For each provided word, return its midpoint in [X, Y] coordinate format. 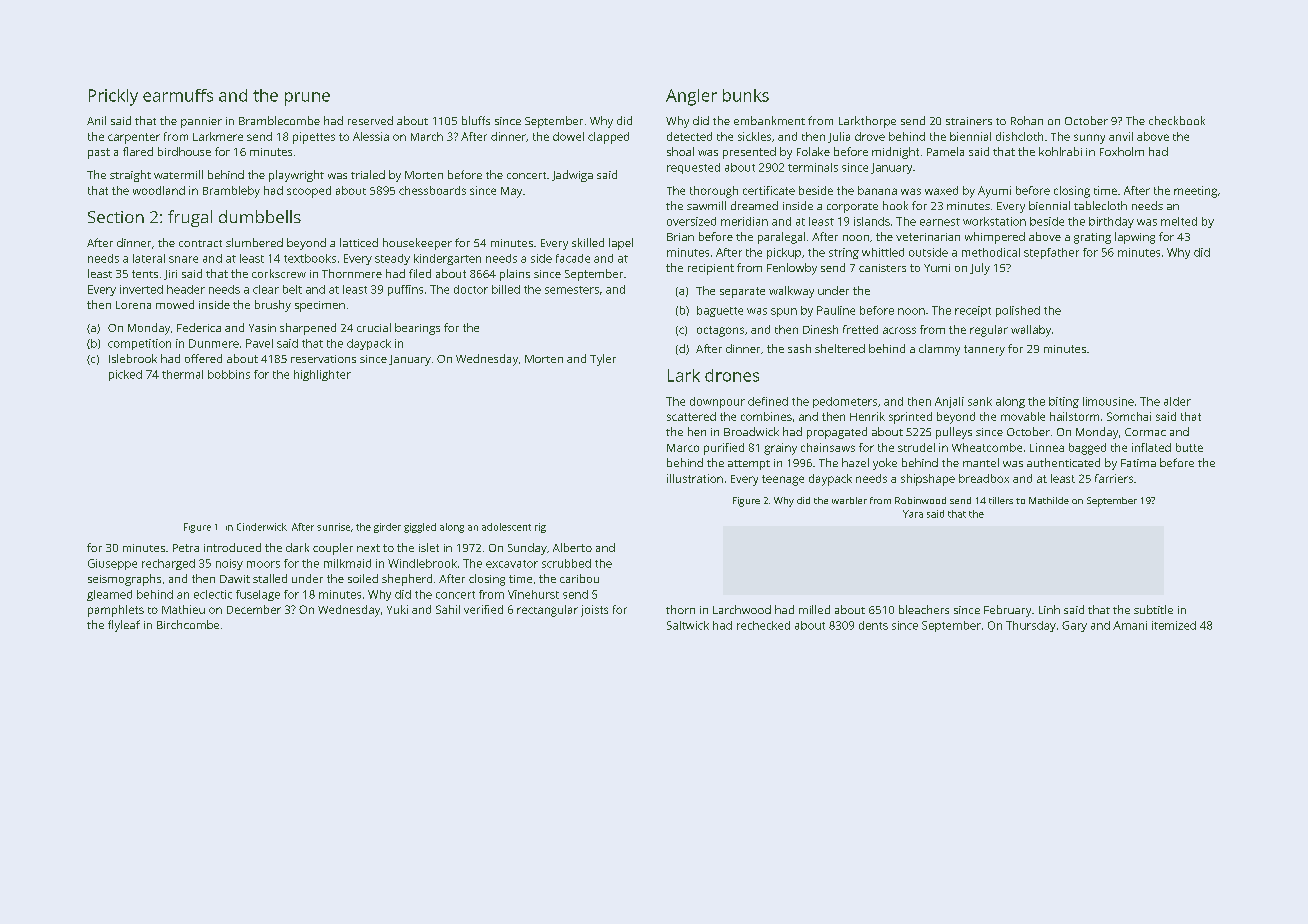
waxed [941, 190]
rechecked [763, 625]
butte [1189, 447]
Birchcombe [188, 624]
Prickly [113, 97]
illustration [695, 478]
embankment [769, 120]
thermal [182, 374]
